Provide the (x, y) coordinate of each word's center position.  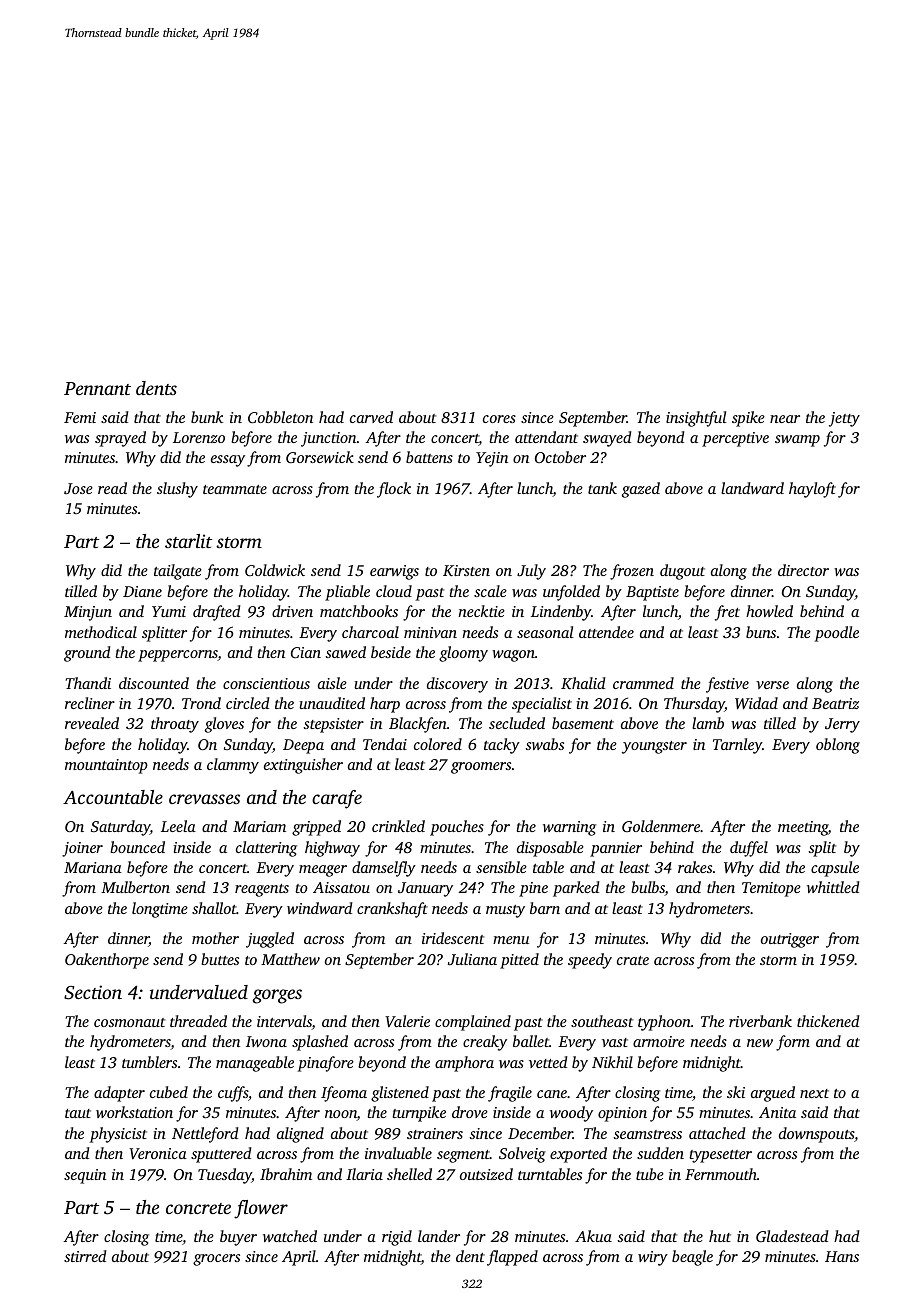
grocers (216, 1260)
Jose (78, 488)
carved (371, 417)
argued (773, 1094)
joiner (82, 849)
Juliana (472, 959)
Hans (842, 1256)
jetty (844, 419)
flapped (512, 1258)
